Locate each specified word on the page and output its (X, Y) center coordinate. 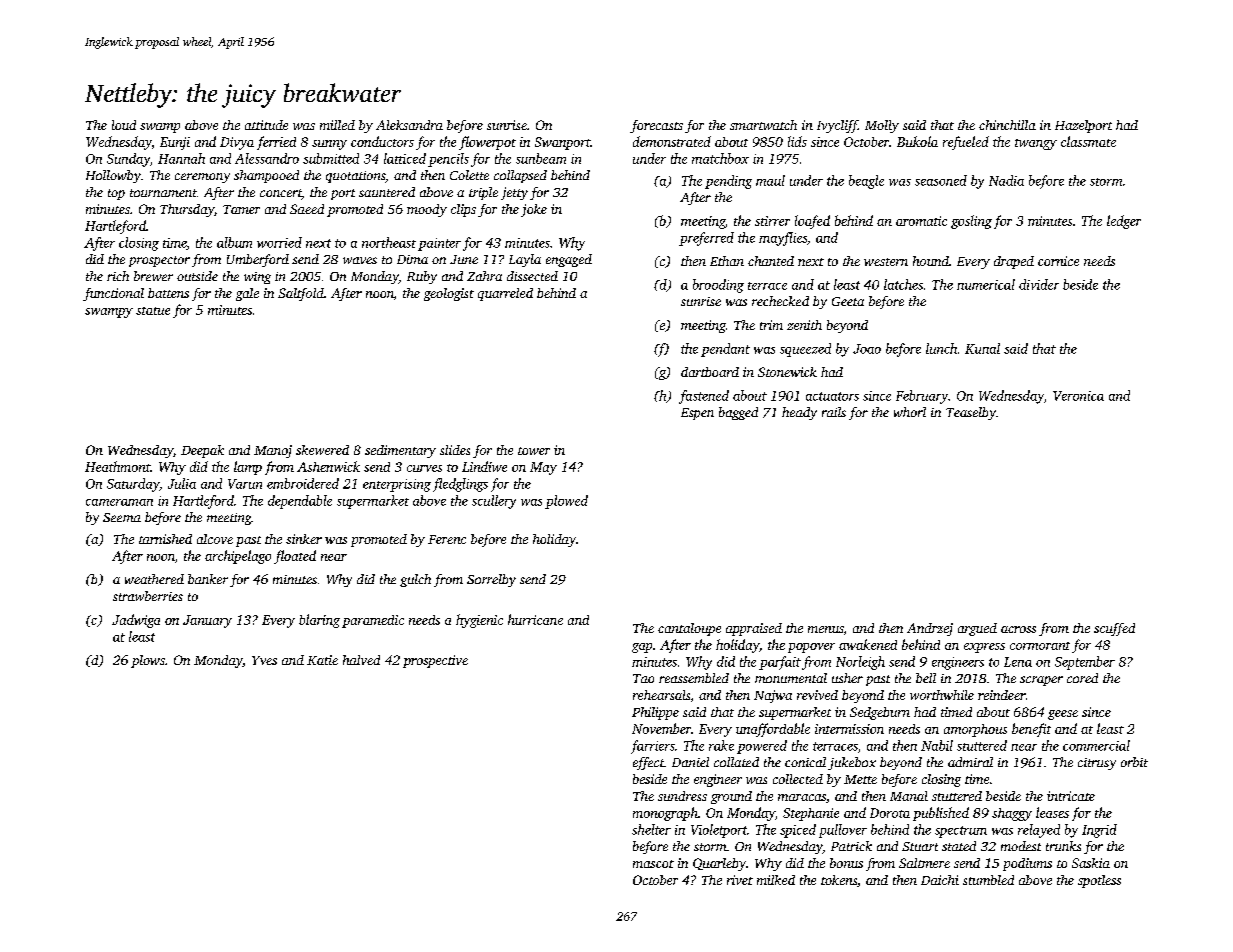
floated (295, 557)
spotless (1099, 881)
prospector (159, 261)
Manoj (273, 451)
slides (455, 450)
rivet (740, 880)
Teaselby (971, 413)
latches (903, 284)
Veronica (1078, 396)
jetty (514, 193)
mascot (653, 864)
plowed (566, 502)
